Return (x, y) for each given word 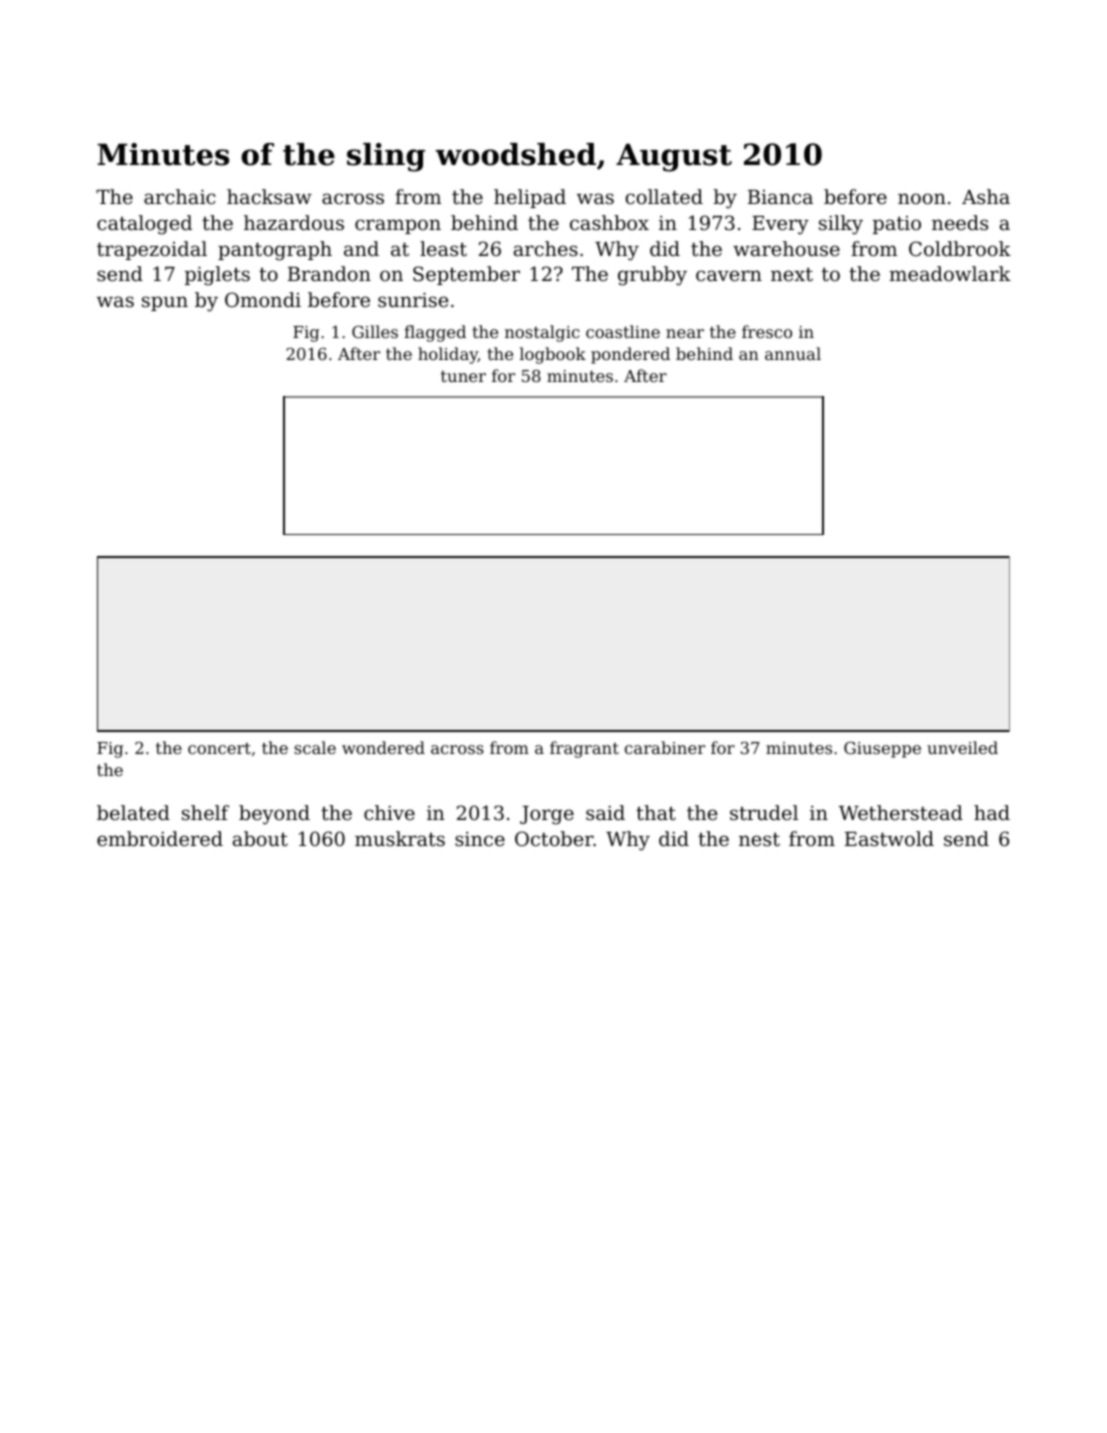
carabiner (665, 747)
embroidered (160, 838)
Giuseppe (882, 749)
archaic (180, 196)
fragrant (584, 749)
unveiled (962, 747)
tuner (463, 376)
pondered (630, 355)
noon (922, 198)
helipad (530, 198)
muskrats (400, 838)
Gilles (375, 331)
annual (793, 353)
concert (219, 748)
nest (759, 839)
